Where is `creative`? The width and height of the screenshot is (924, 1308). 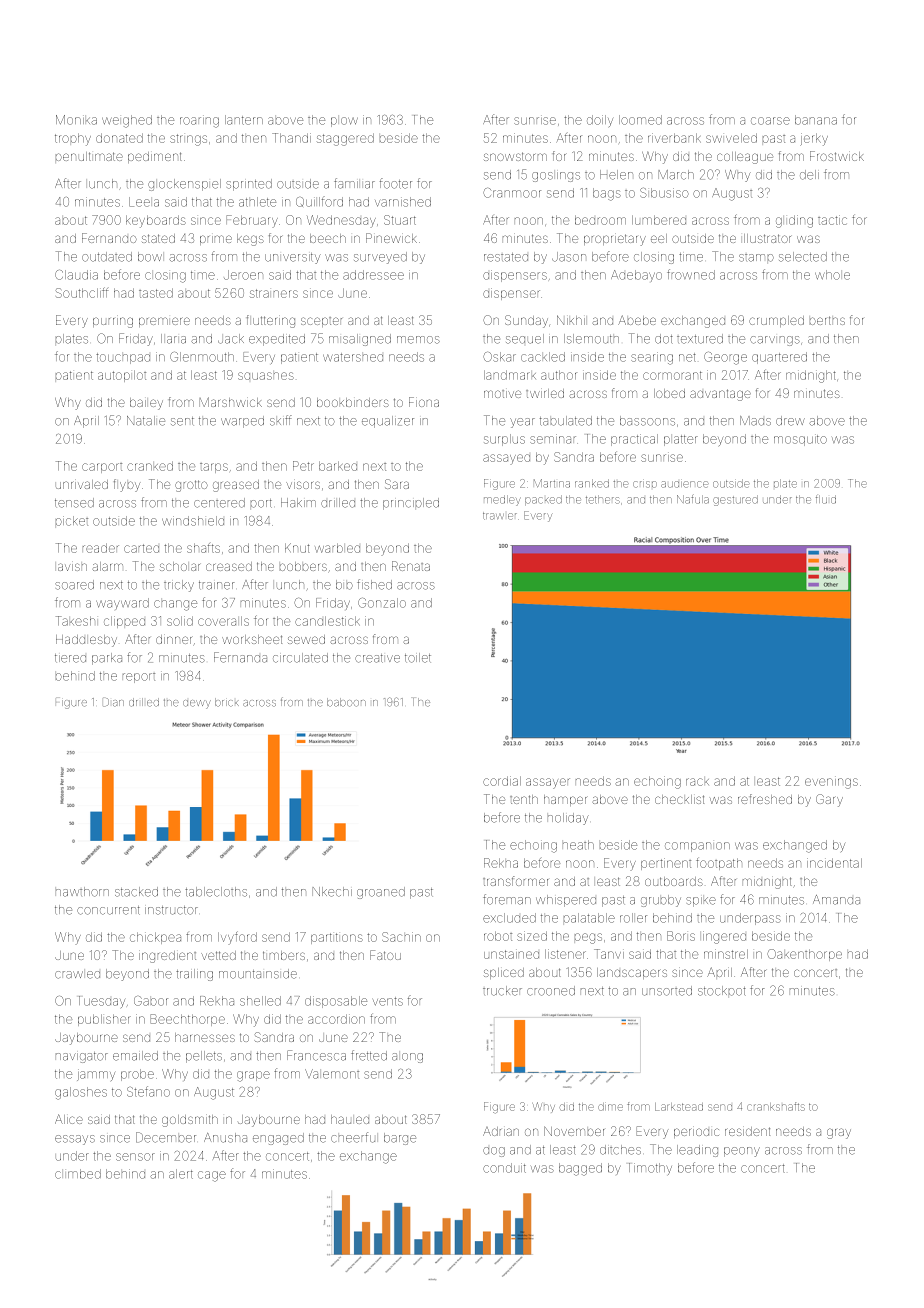
creative is located at coordinates (377, 658).
